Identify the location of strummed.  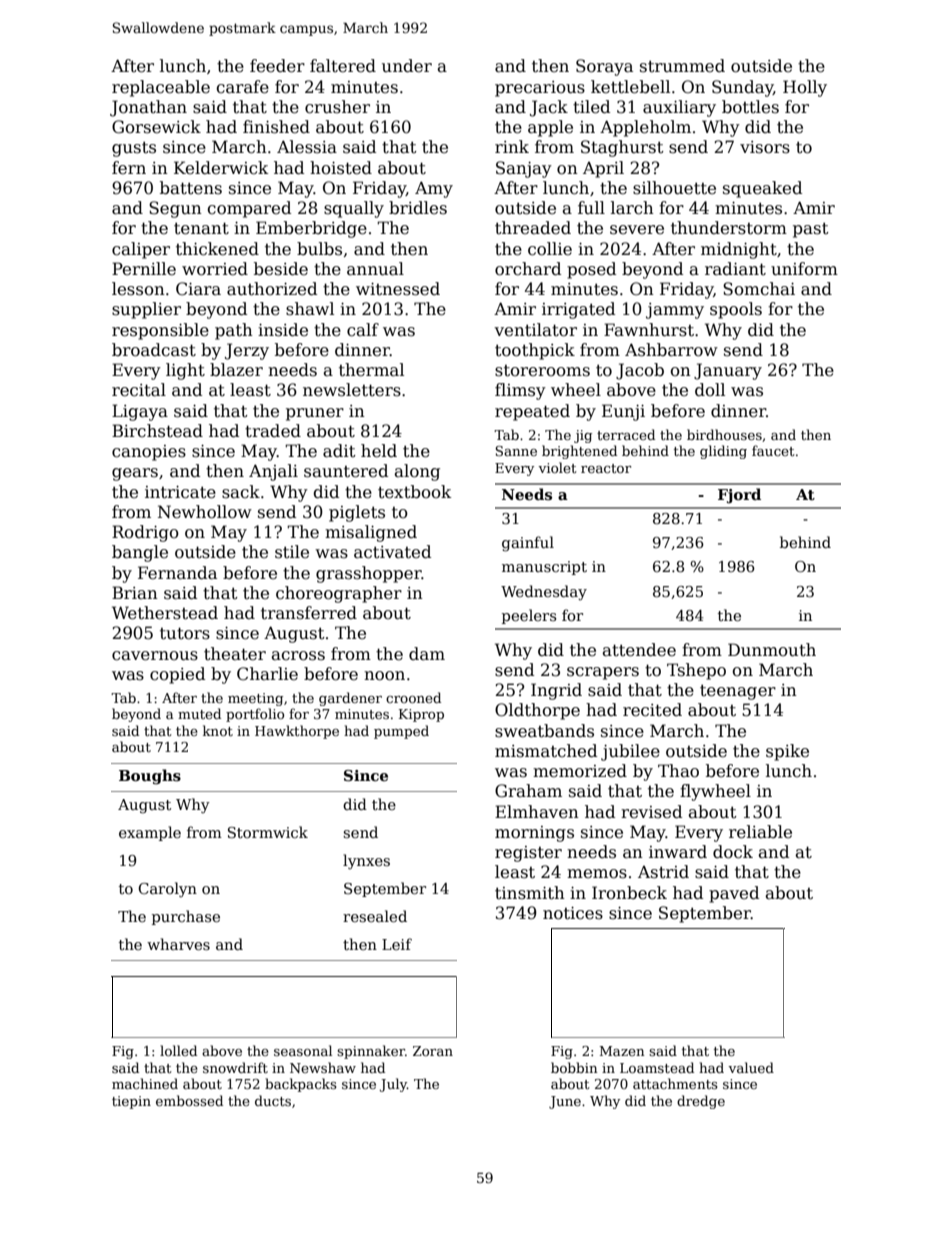
(682, 66).
